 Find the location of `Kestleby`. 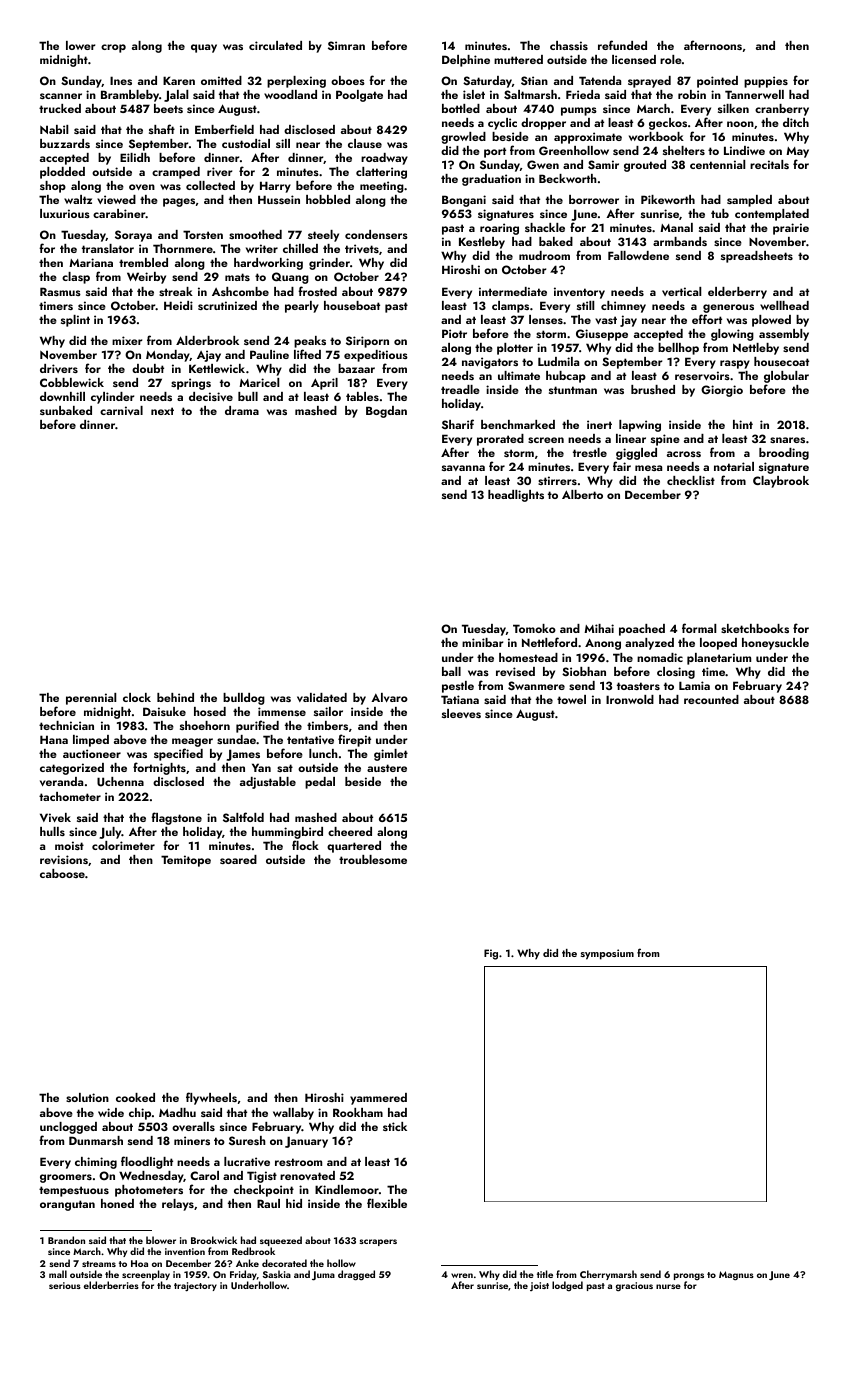

Kestleby is located at coordinates (482, 243).
